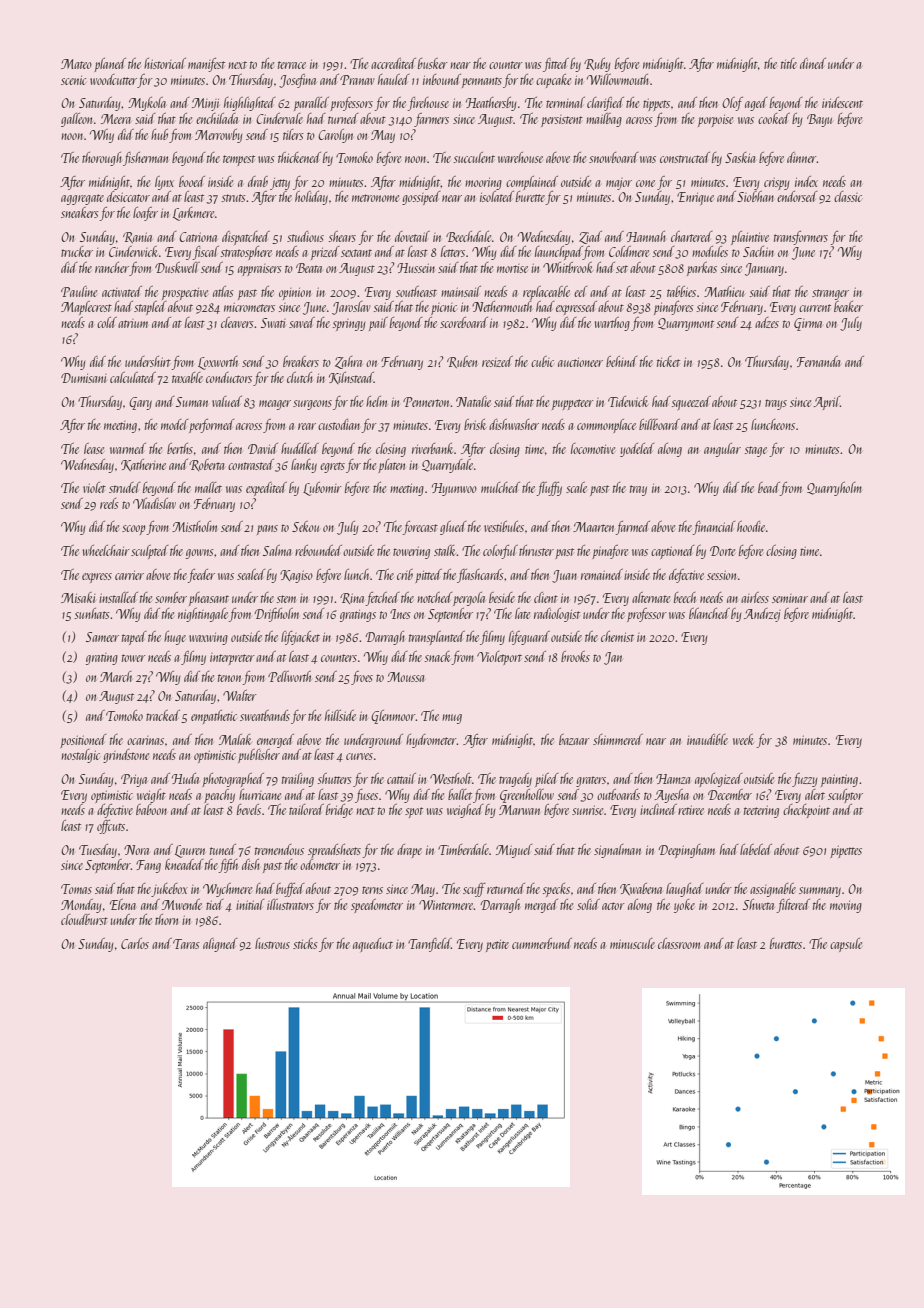 The image size is (924, 1308). Describe the element at coordinates (673, 552) in the page. I see `captioned` at that location.
